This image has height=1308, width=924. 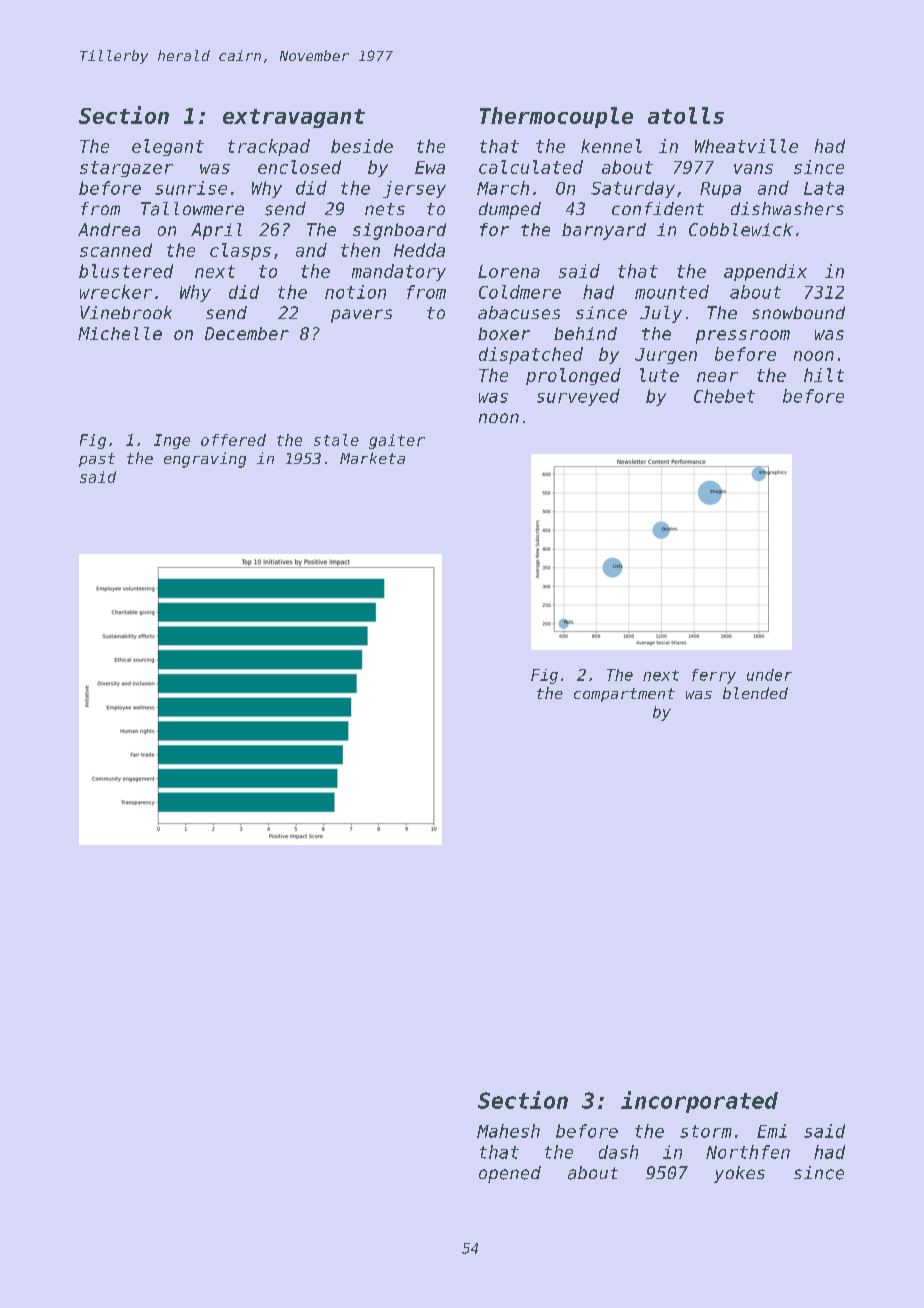 I want to click on mandatory, so click(x=399, y=272).
